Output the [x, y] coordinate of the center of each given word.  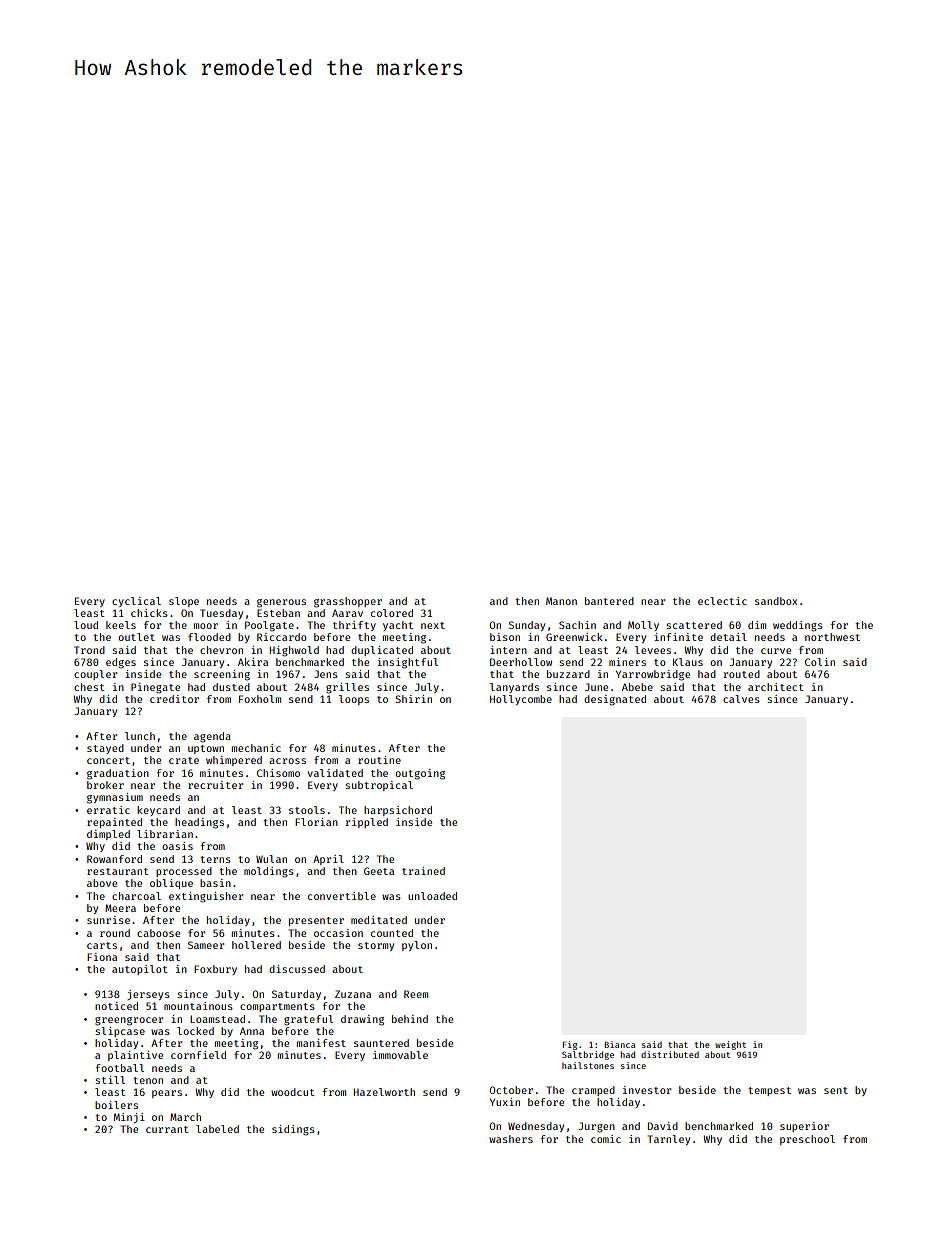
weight [730, 1045]
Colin [820, 662]
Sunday [527, 626]
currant [167, 1129]
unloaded [432, 896]
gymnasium [115, 798]
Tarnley [668, 1140]
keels [121, 625]
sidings [293, 1130]
